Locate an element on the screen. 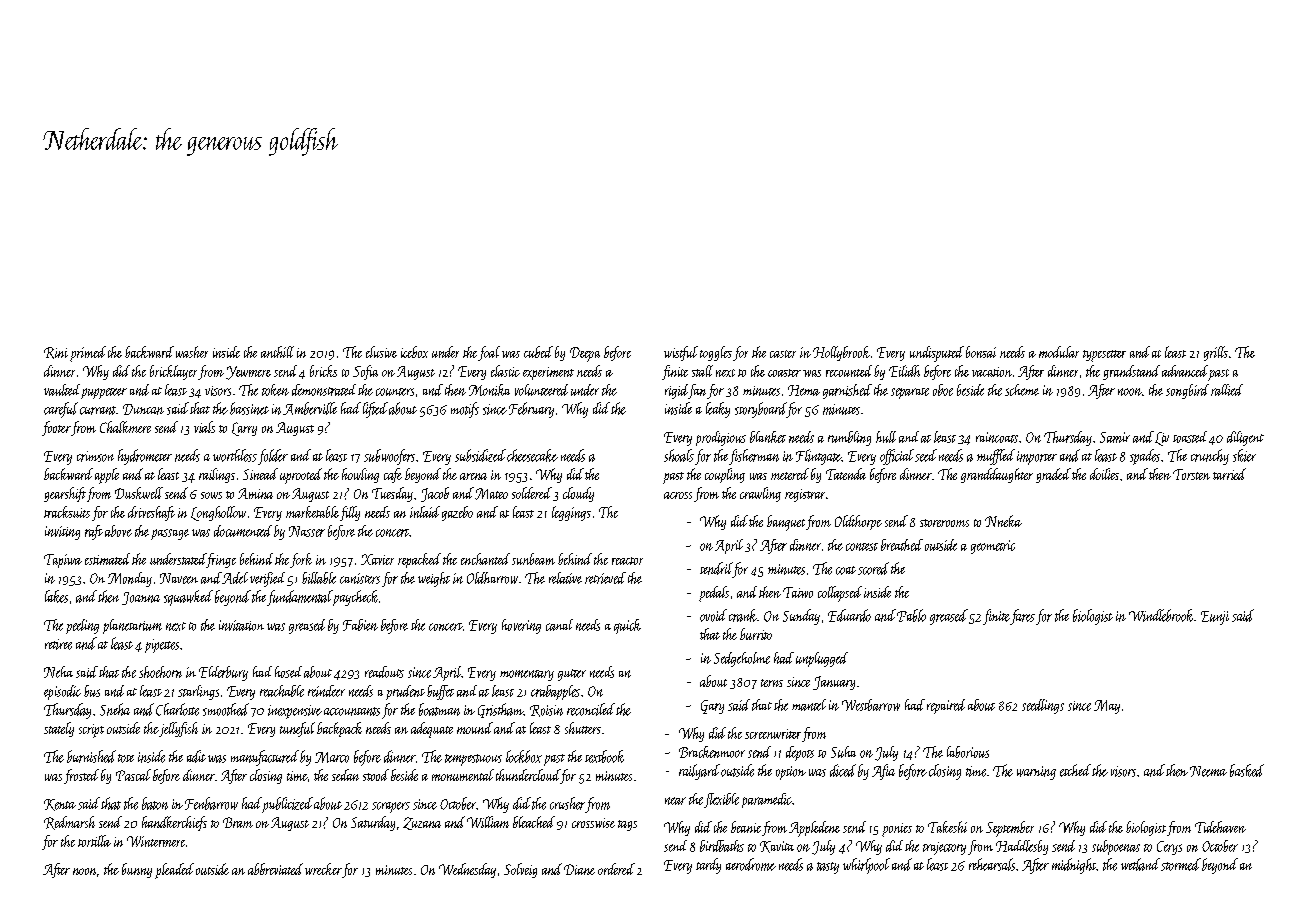 This screenshot has width=1308, height=924. storerooms is located at coordinates (944, 523).
